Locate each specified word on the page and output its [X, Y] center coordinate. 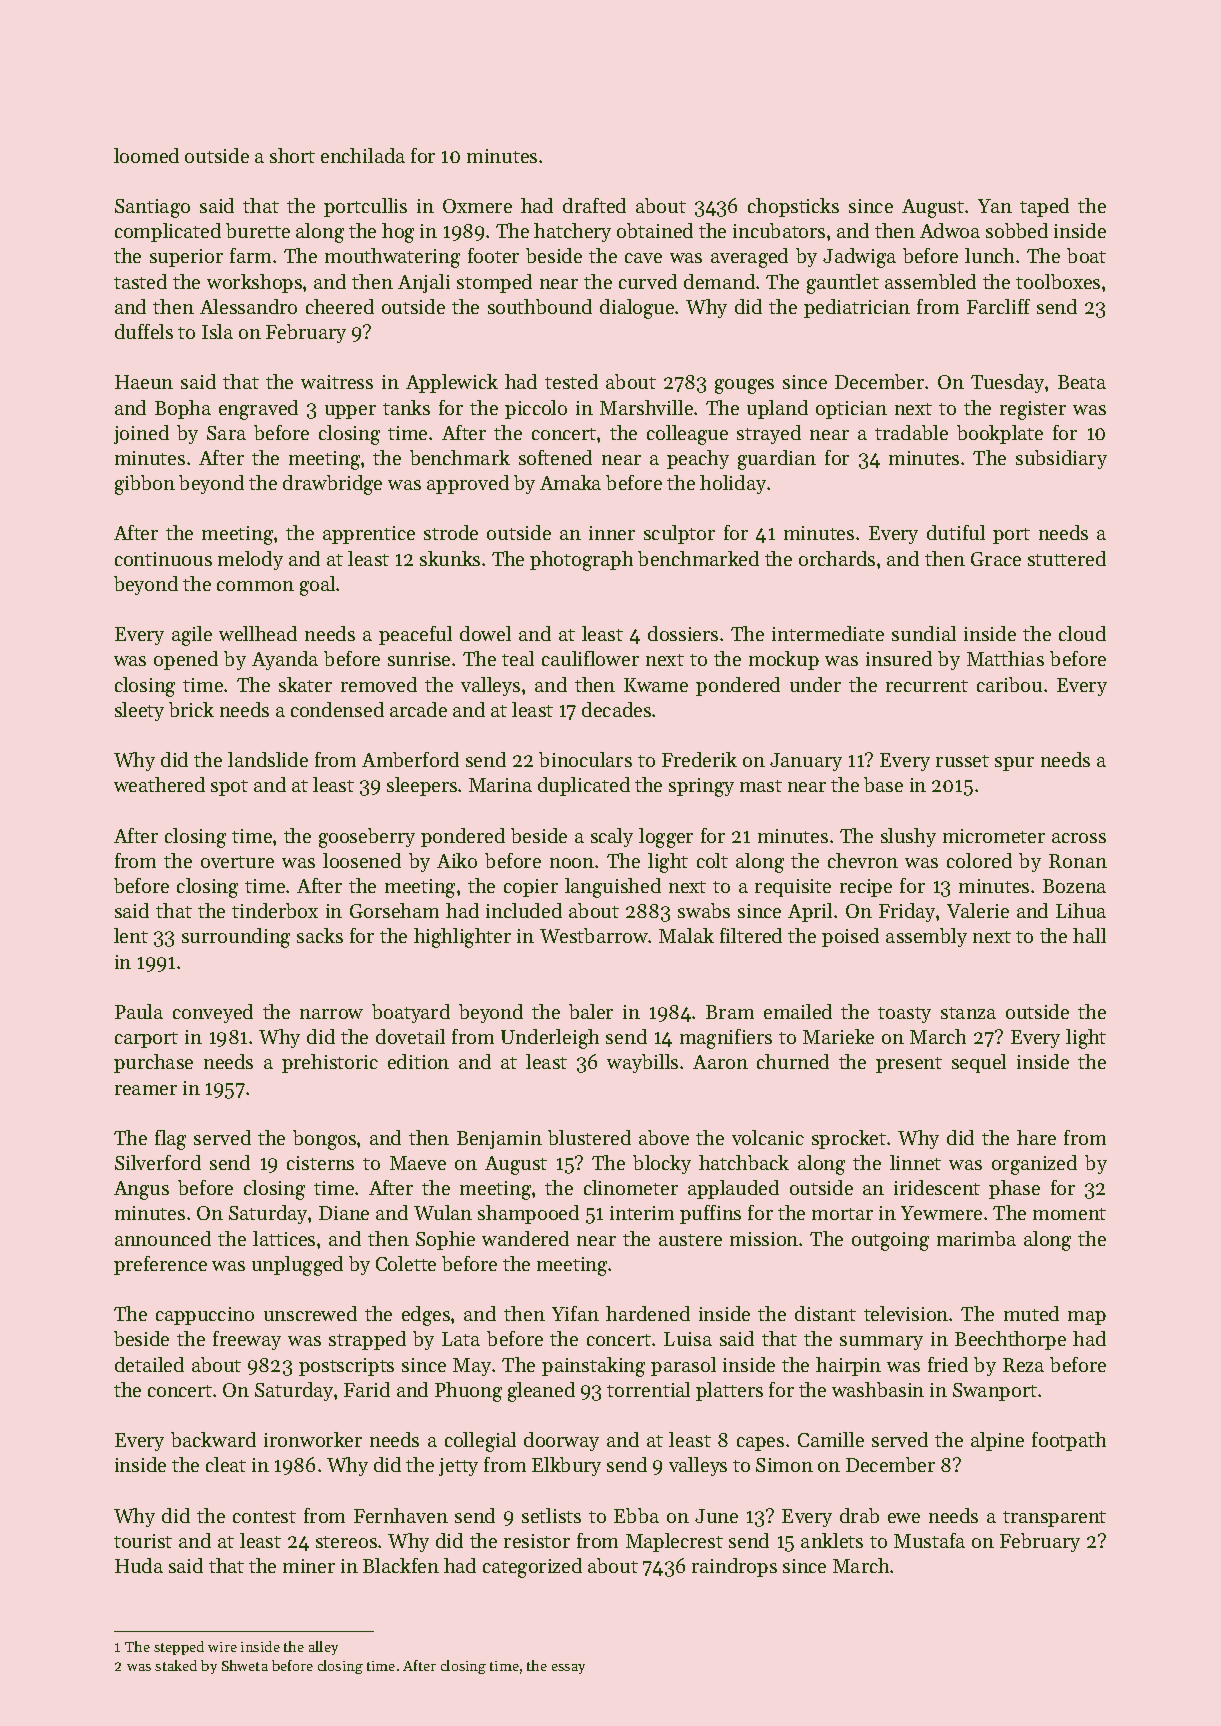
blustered [589, 1137]
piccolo [536, 409]
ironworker [313, 1439]
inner [612, 533]
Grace [996, 559]
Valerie [978, 910]
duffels [144, 331]
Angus [141, 1190]
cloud [1082, 633]
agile [192, 636]
